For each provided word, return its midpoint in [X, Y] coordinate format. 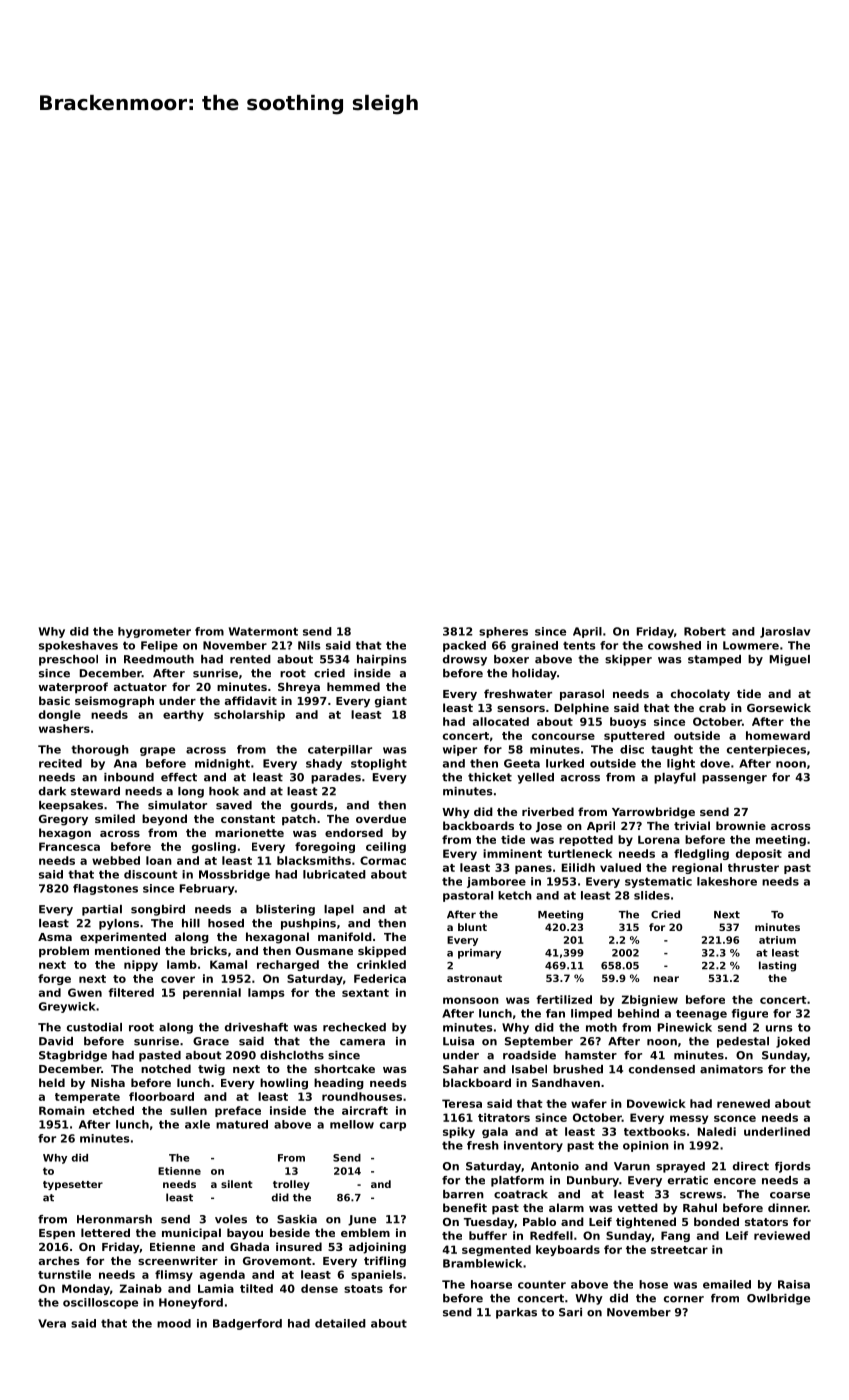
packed [464, 646]
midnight [222, 764]
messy [689, 1119]
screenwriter [178, 1260]
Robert [705, 631]
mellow [352, 1124]
